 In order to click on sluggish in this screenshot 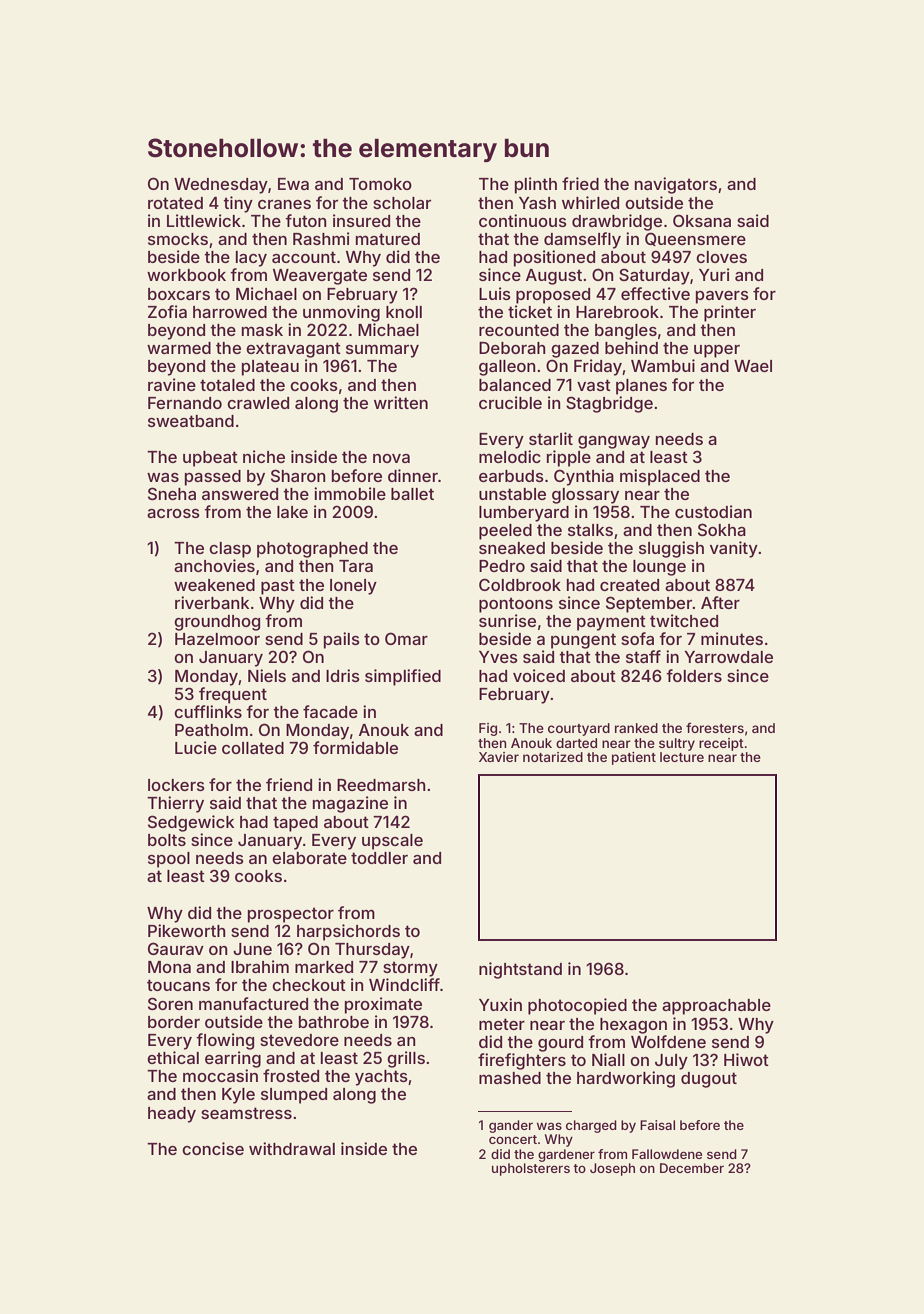, I will do `click(671, 549)`.
